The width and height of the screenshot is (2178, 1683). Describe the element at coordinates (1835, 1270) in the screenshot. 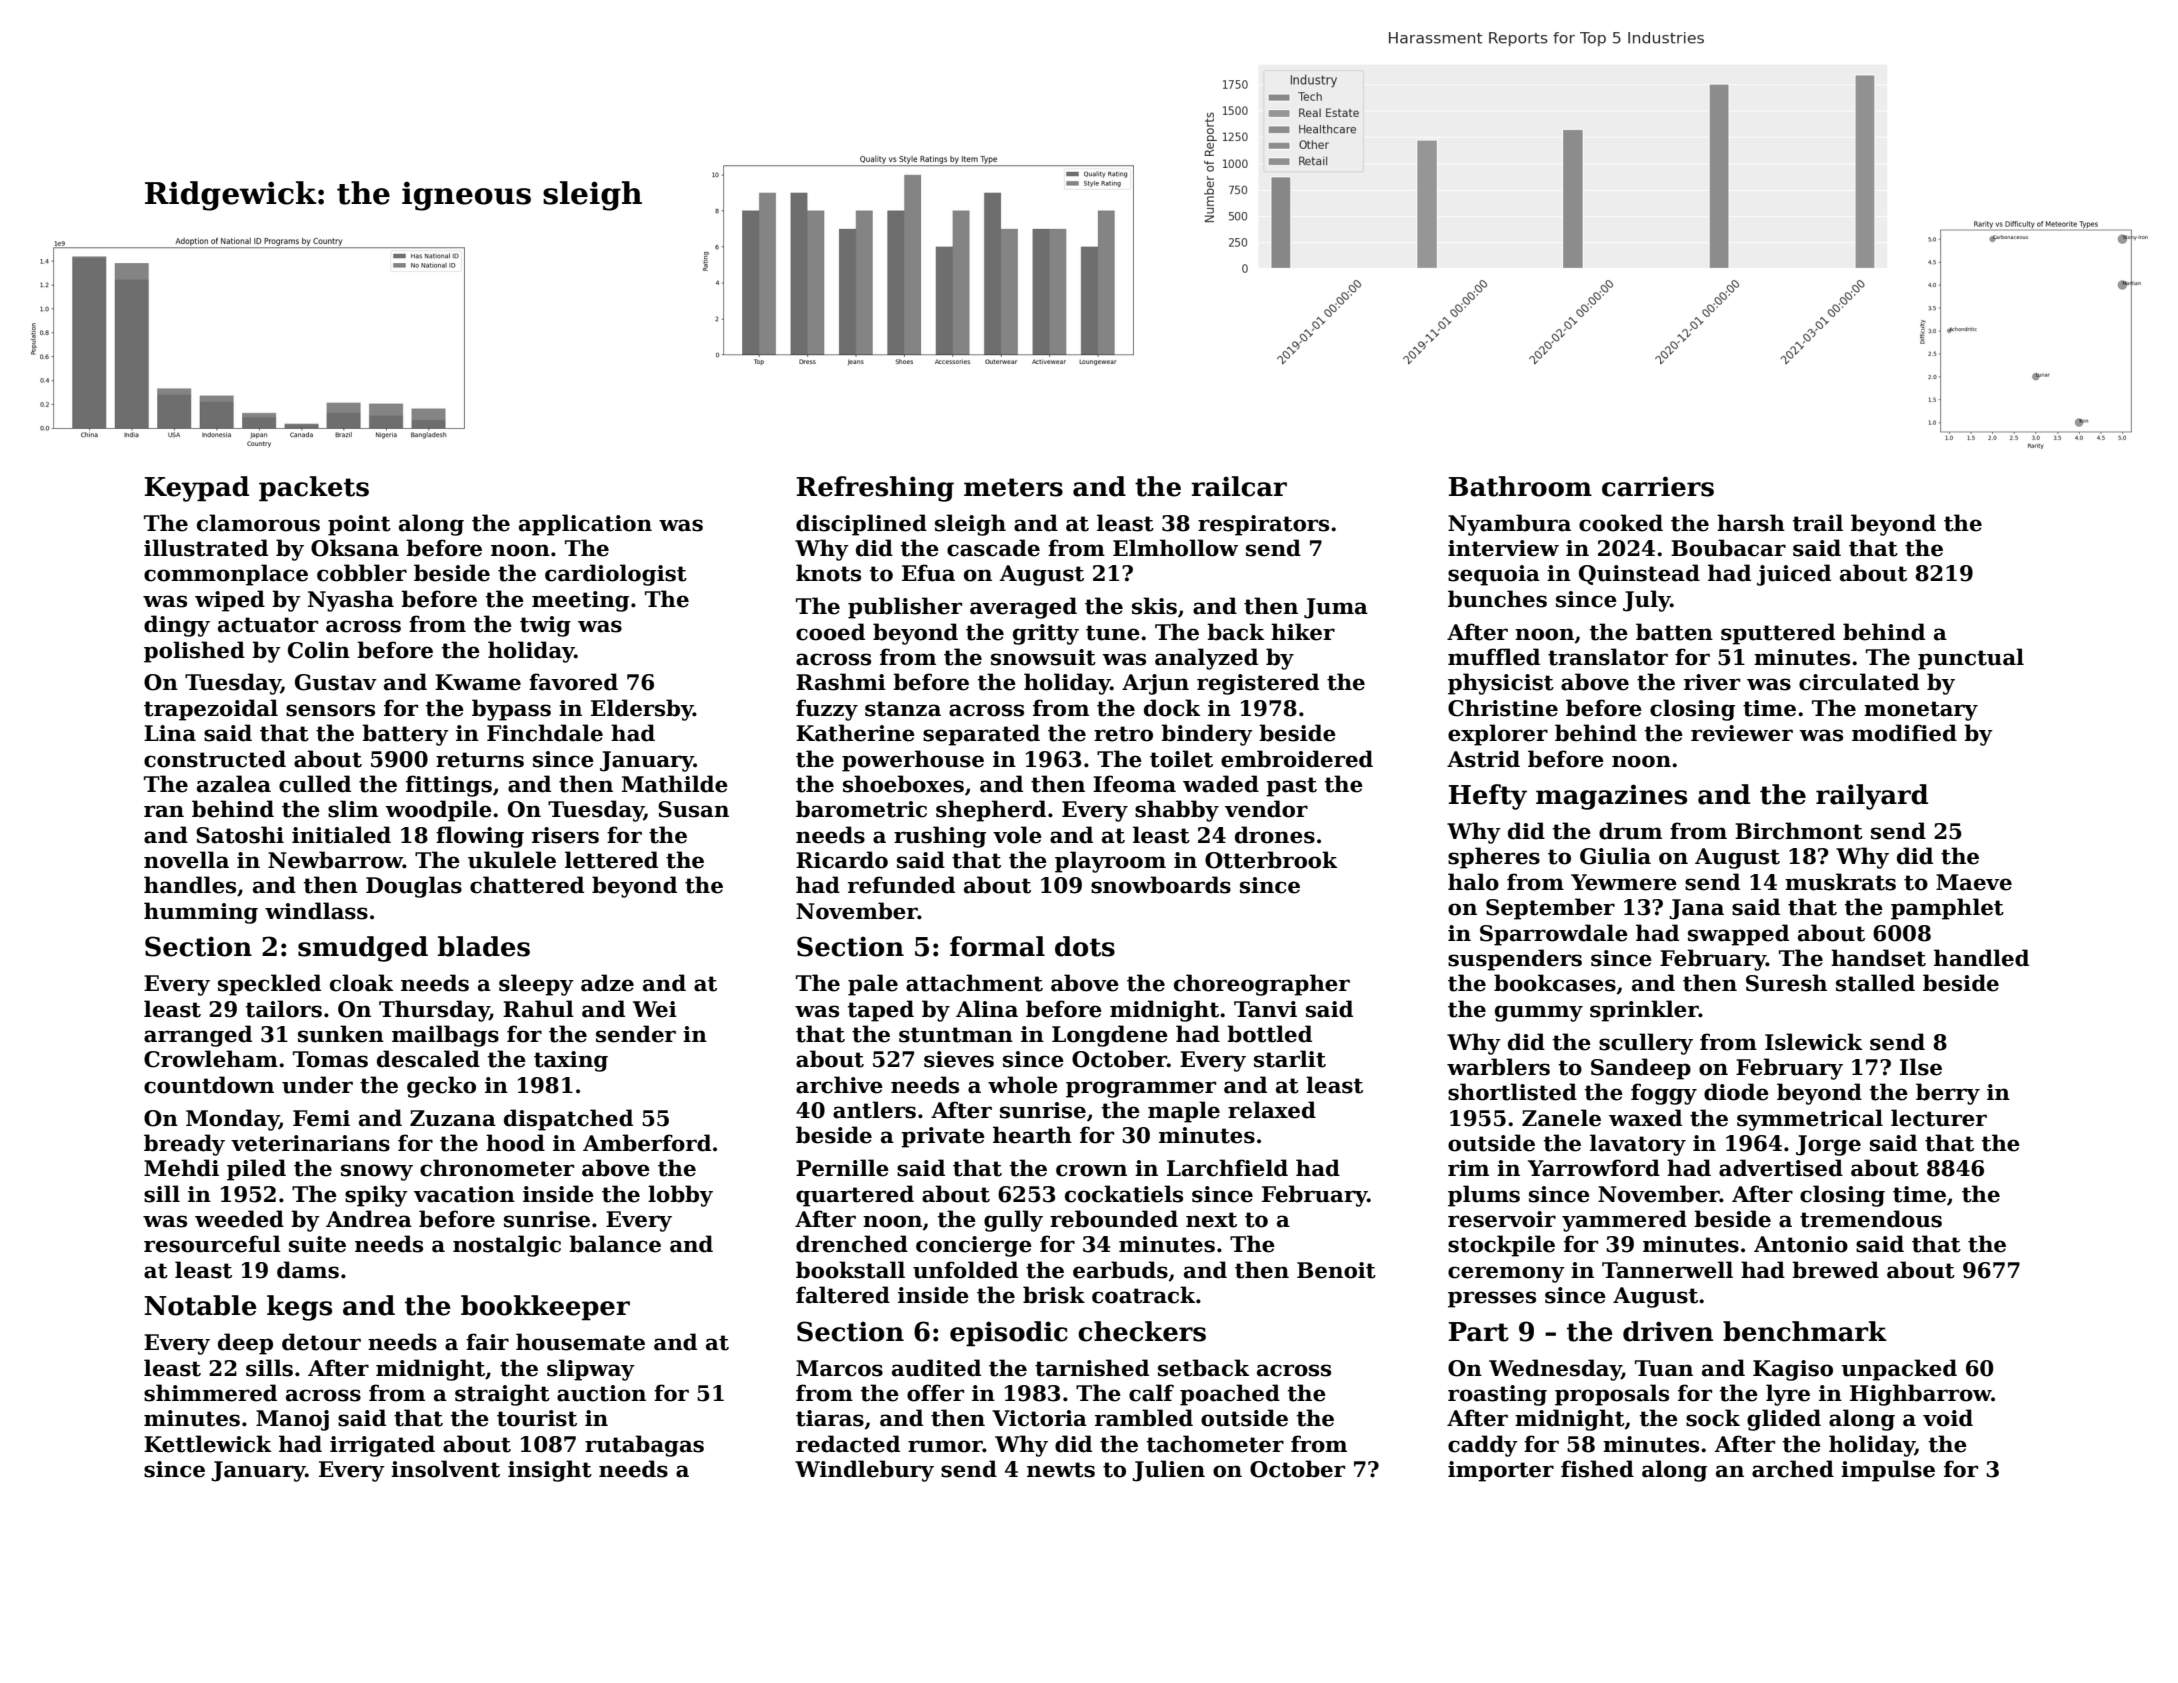

I see `brewed` at that location.
